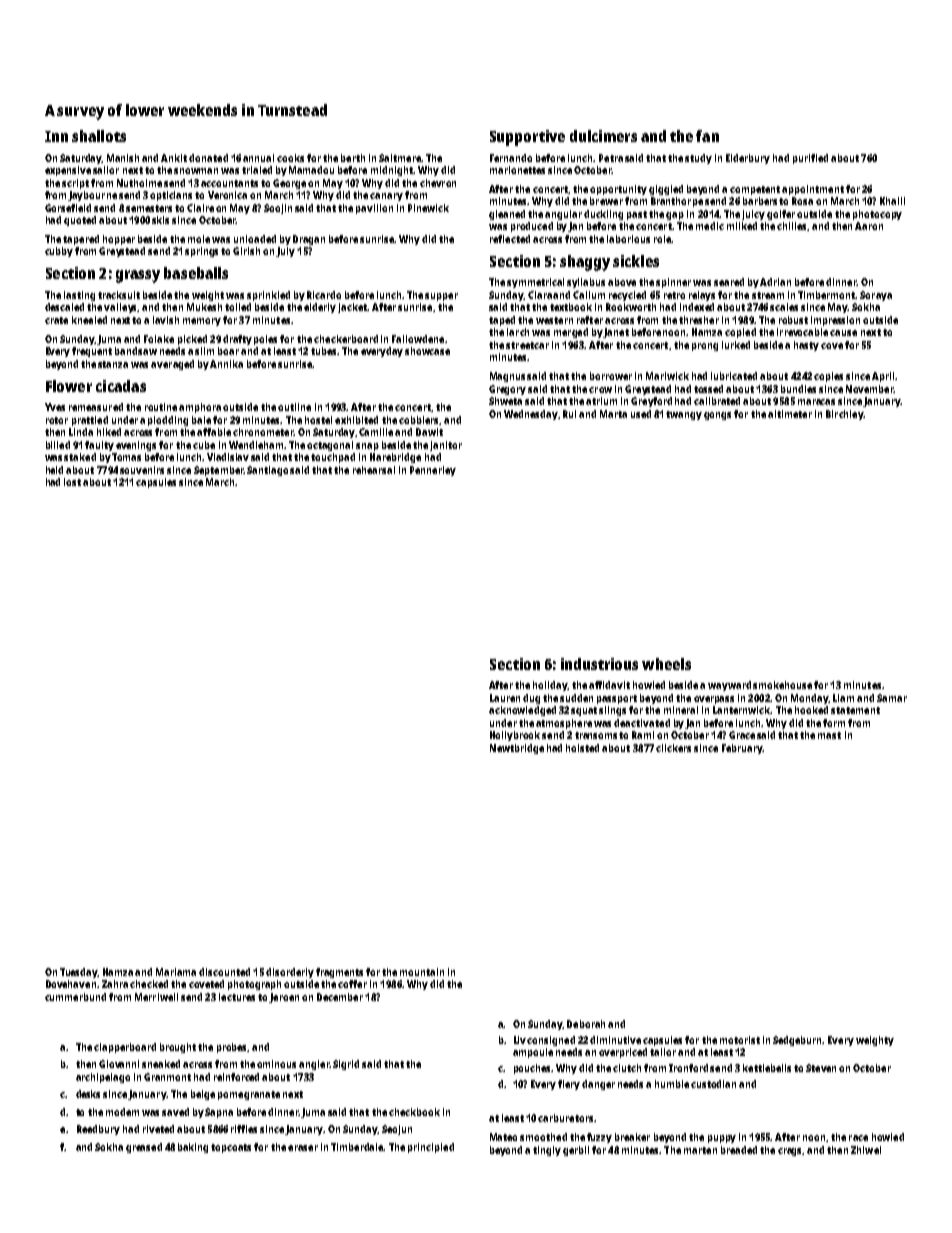 Image resolution: width=952 pixels, height=1233 pixels. I want to click on topcoats, so click(231, 1148).
